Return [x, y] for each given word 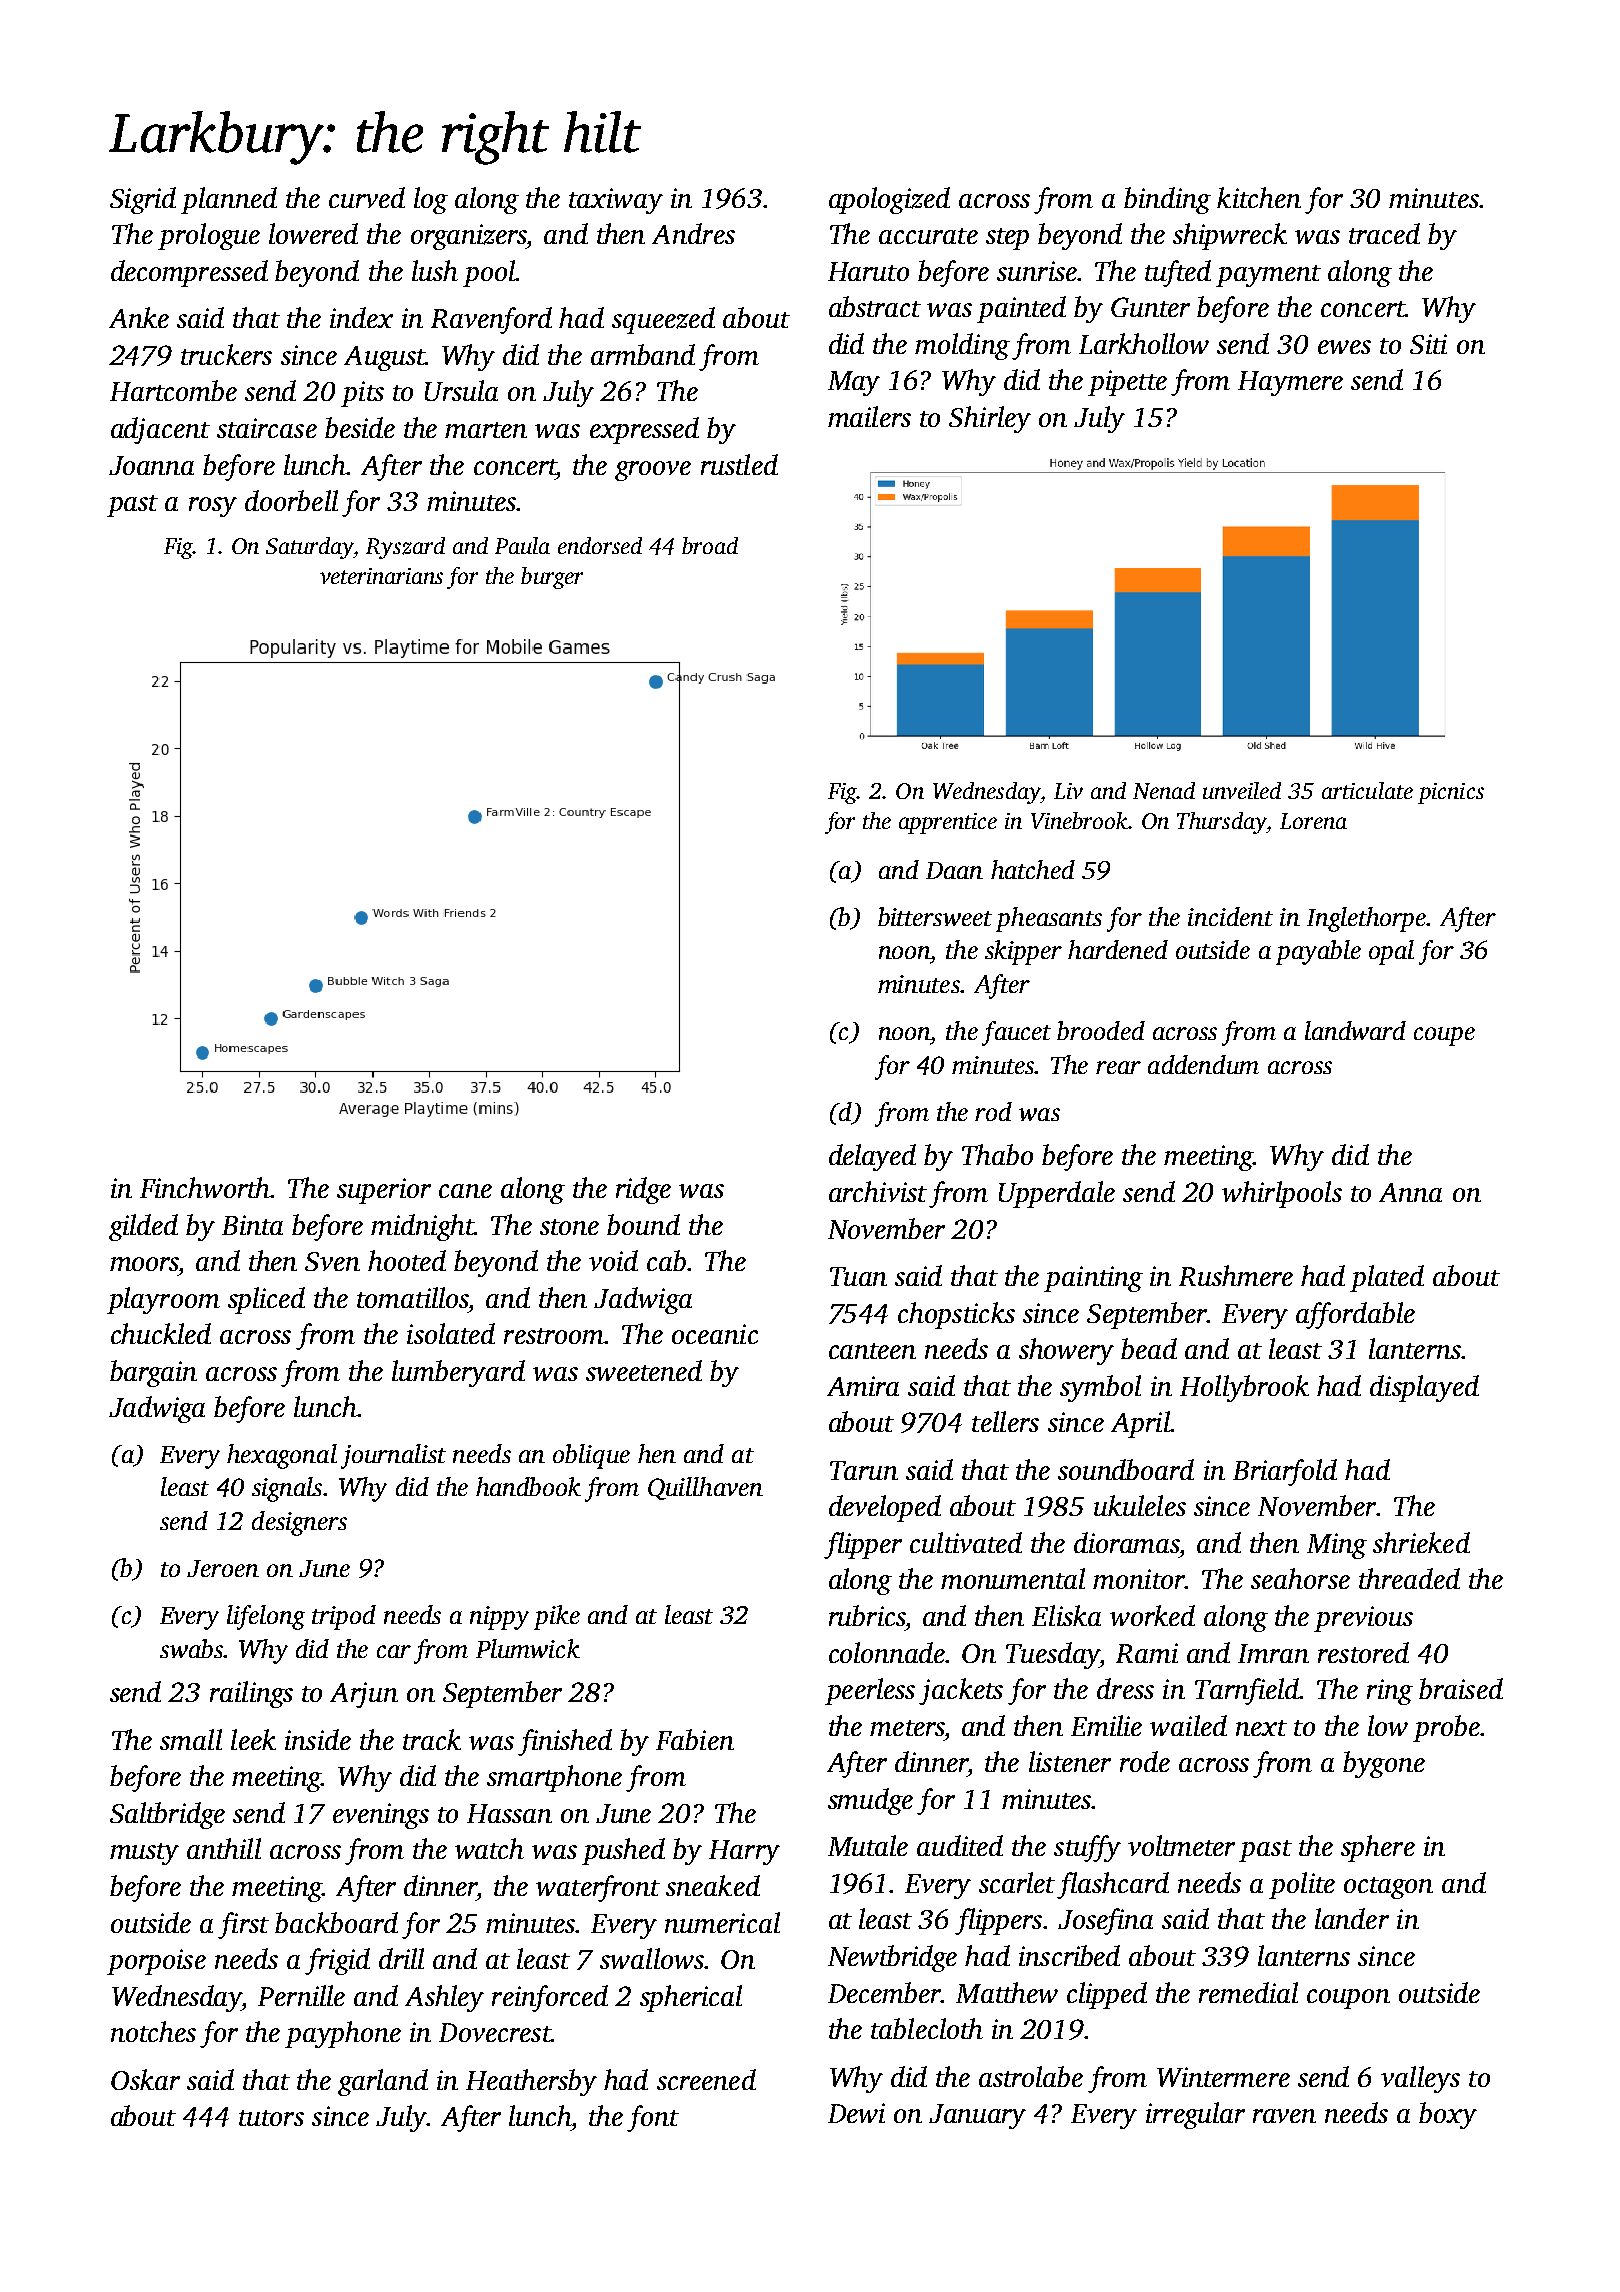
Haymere [1290, 383]
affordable [1355, 1315]
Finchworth [205, 1187]
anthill [224, 1848]
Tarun [864, 1470]
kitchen [1259, 197]
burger [552, 578]
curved [367, 197]
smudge [870, 1801]
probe [1446, 1728]
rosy [213, 507]
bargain [153, 1373]
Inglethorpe [1366, 919]
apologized [889, 200]
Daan [954, 870]
